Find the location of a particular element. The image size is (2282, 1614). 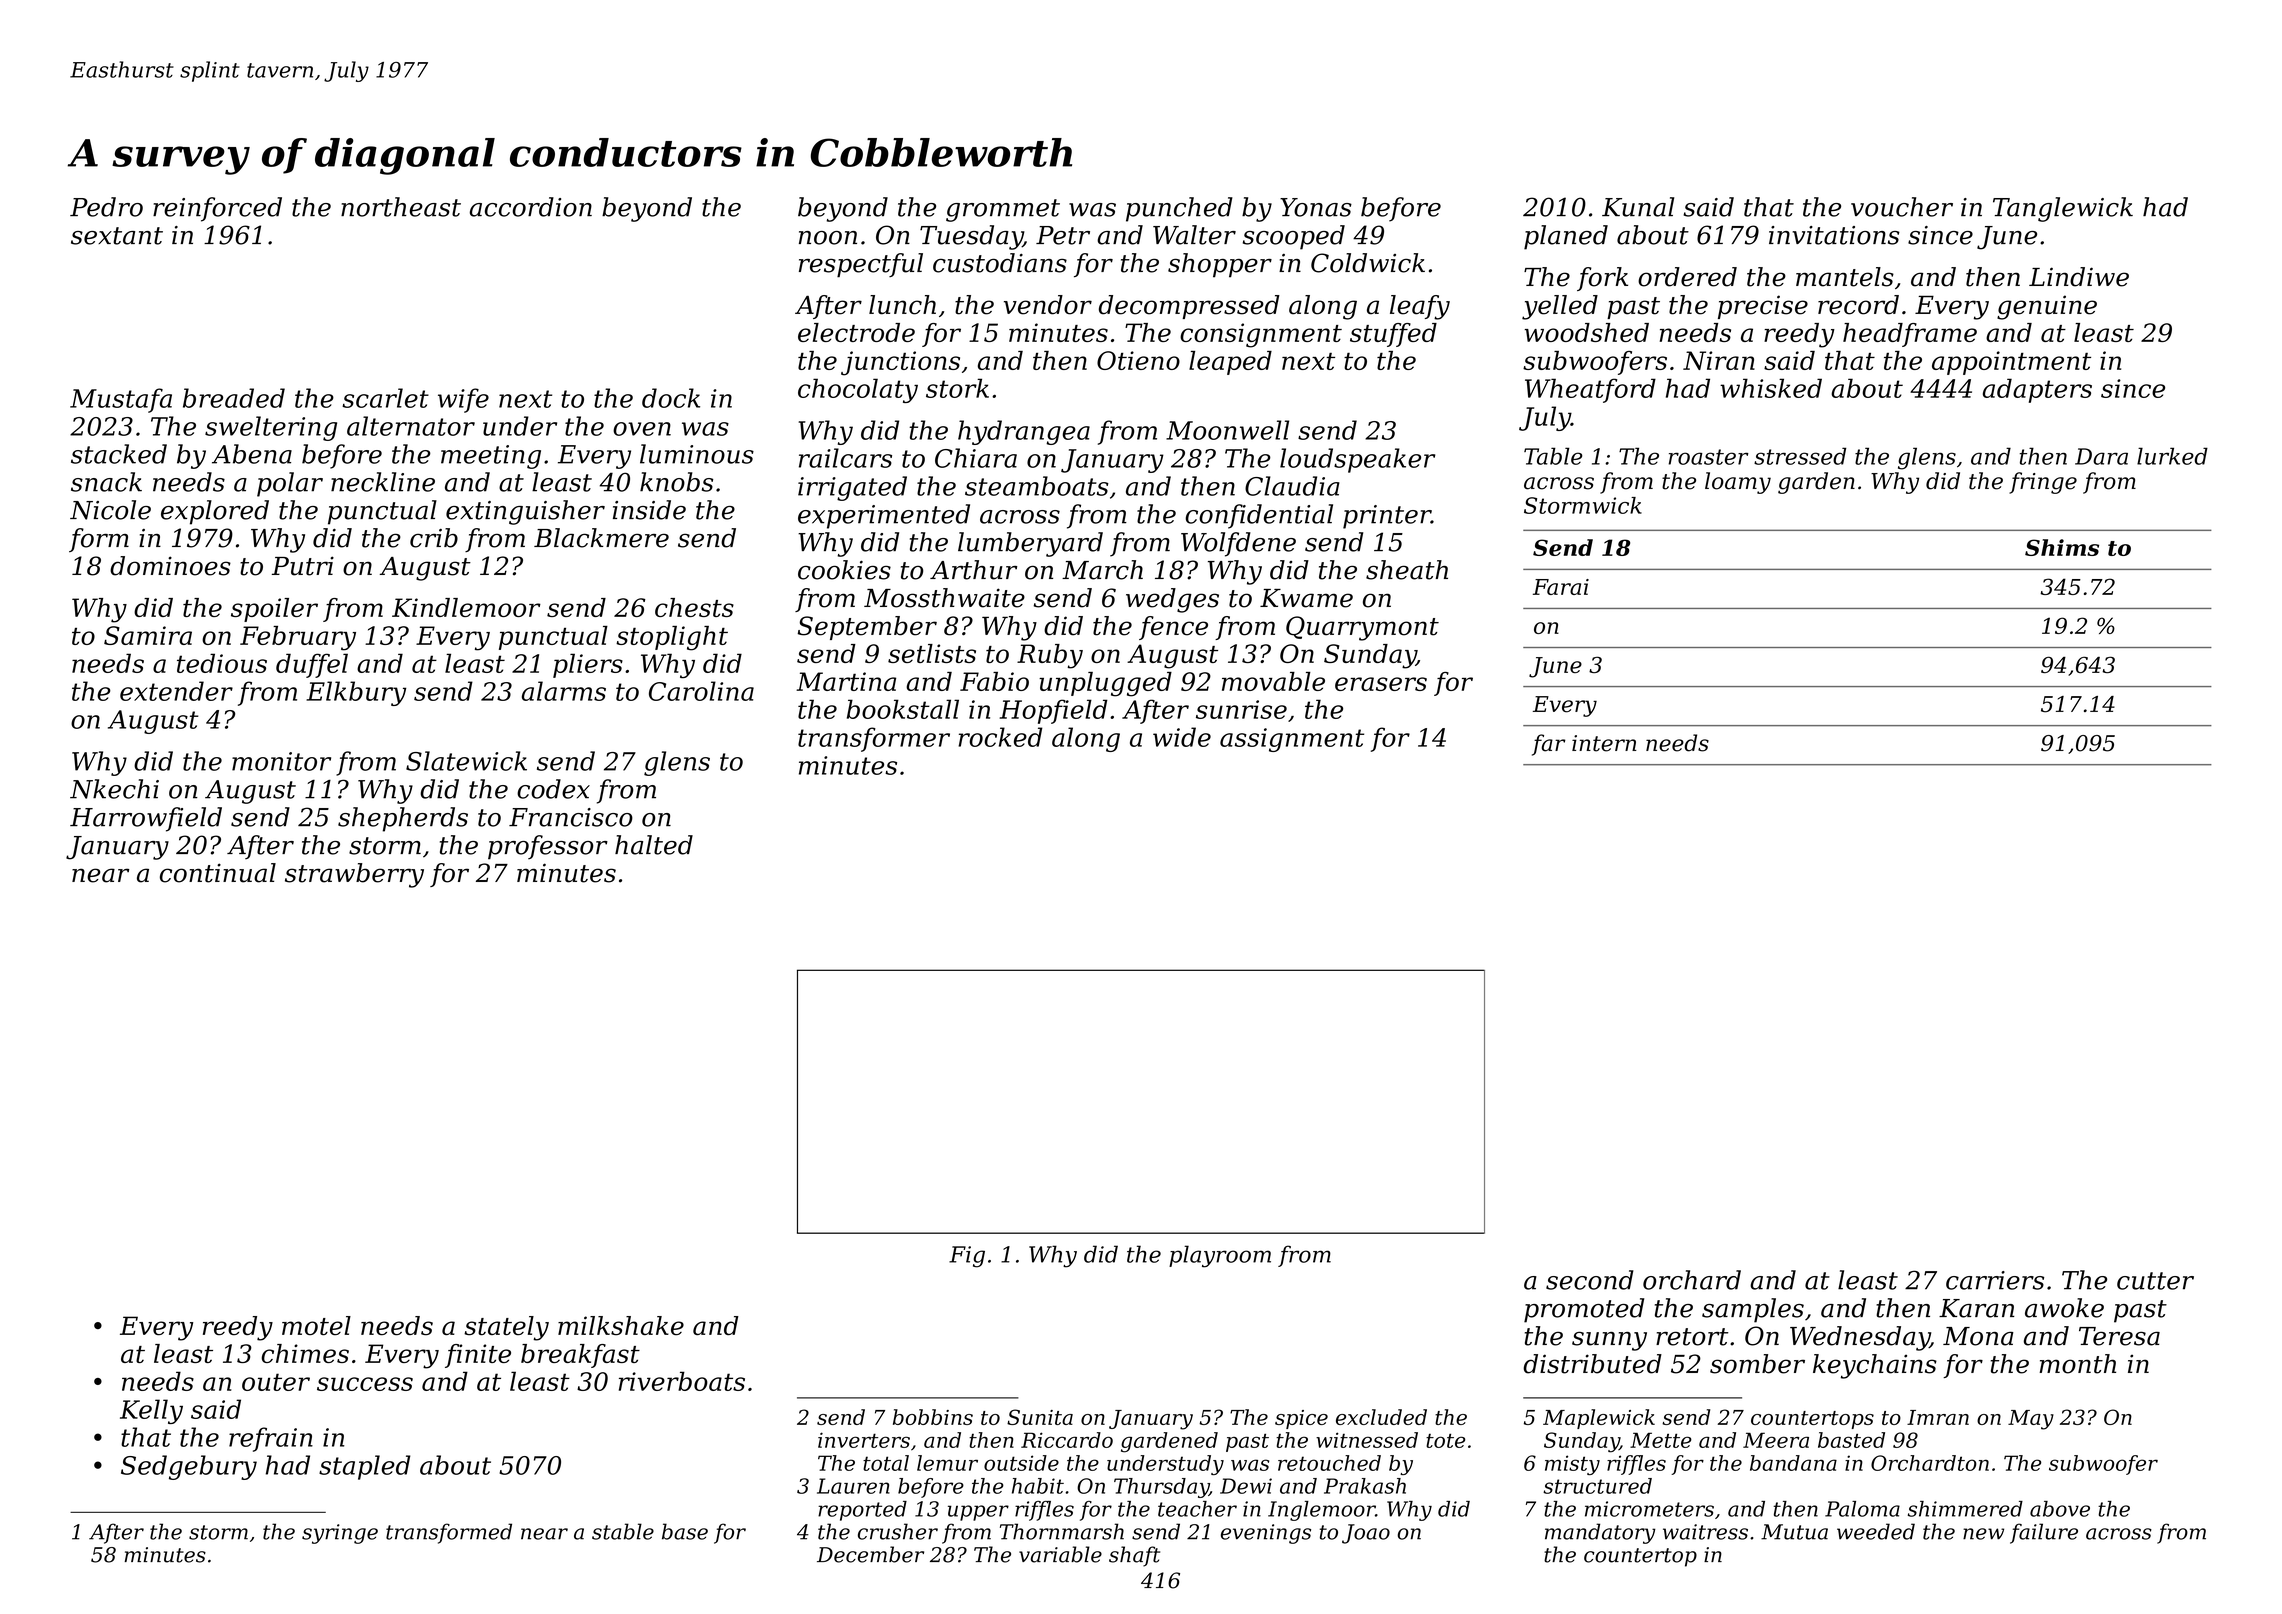

sextant is located at coordinates (117, 236).
